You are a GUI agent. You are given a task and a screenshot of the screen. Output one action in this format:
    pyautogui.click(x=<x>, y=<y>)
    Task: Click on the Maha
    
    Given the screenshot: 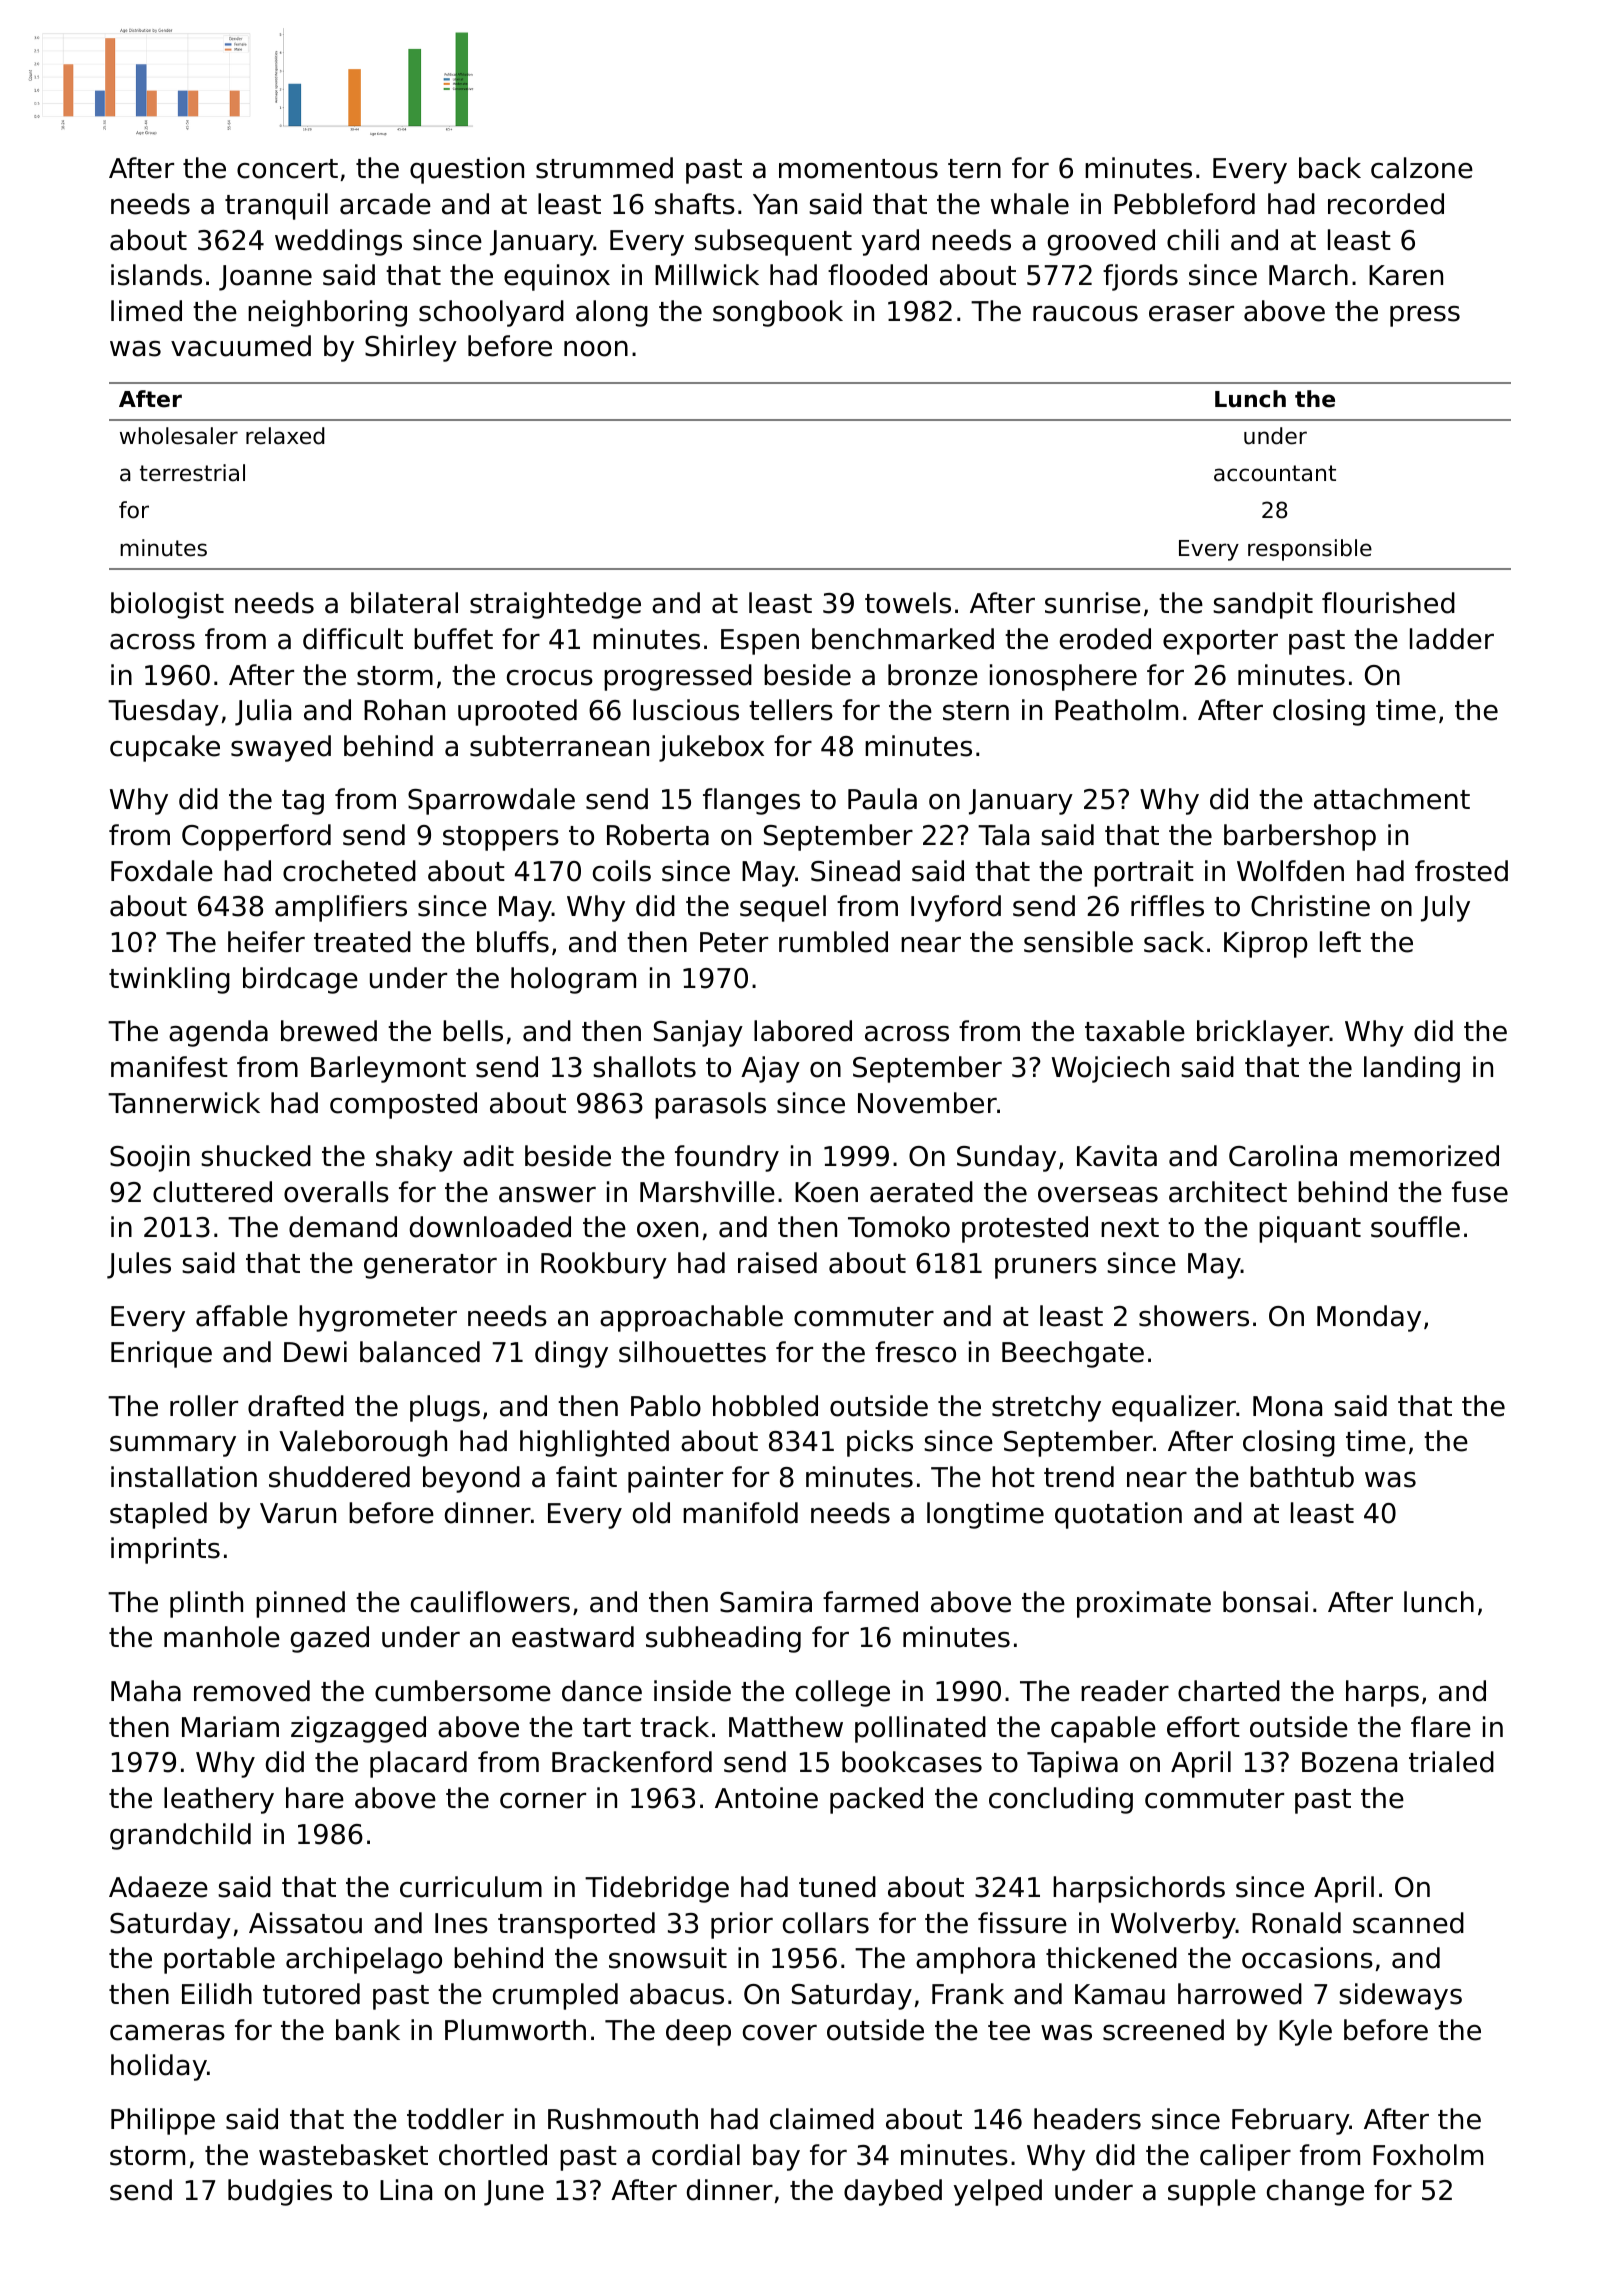 What is the action you would take?
    pyautogui.click(x=146, y=1691)
